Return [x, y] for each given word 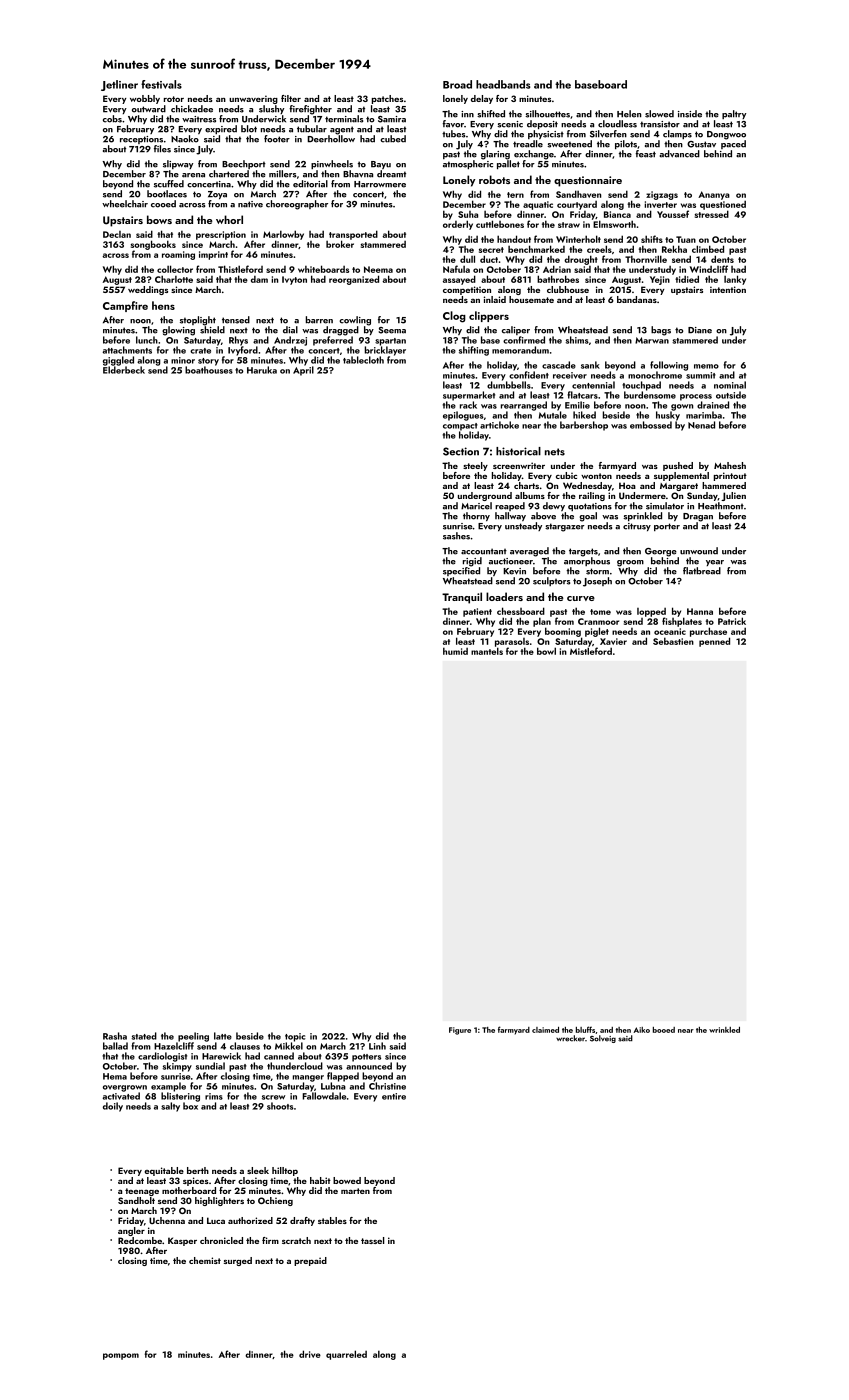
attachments [127, 350]
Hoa [627, 485]
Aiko [642, 1030]
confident [529, 375]
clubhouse [568, 289]
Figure [460, 1031]
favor [453, 124]
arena [193, 175]
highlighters [219, 1201]
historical [518, 451]
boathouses [209, 370]
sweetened [569, 144]
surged [238, 1261]
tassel [372, 1240]
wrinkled [724, 1030]
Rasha [115, 1036]
